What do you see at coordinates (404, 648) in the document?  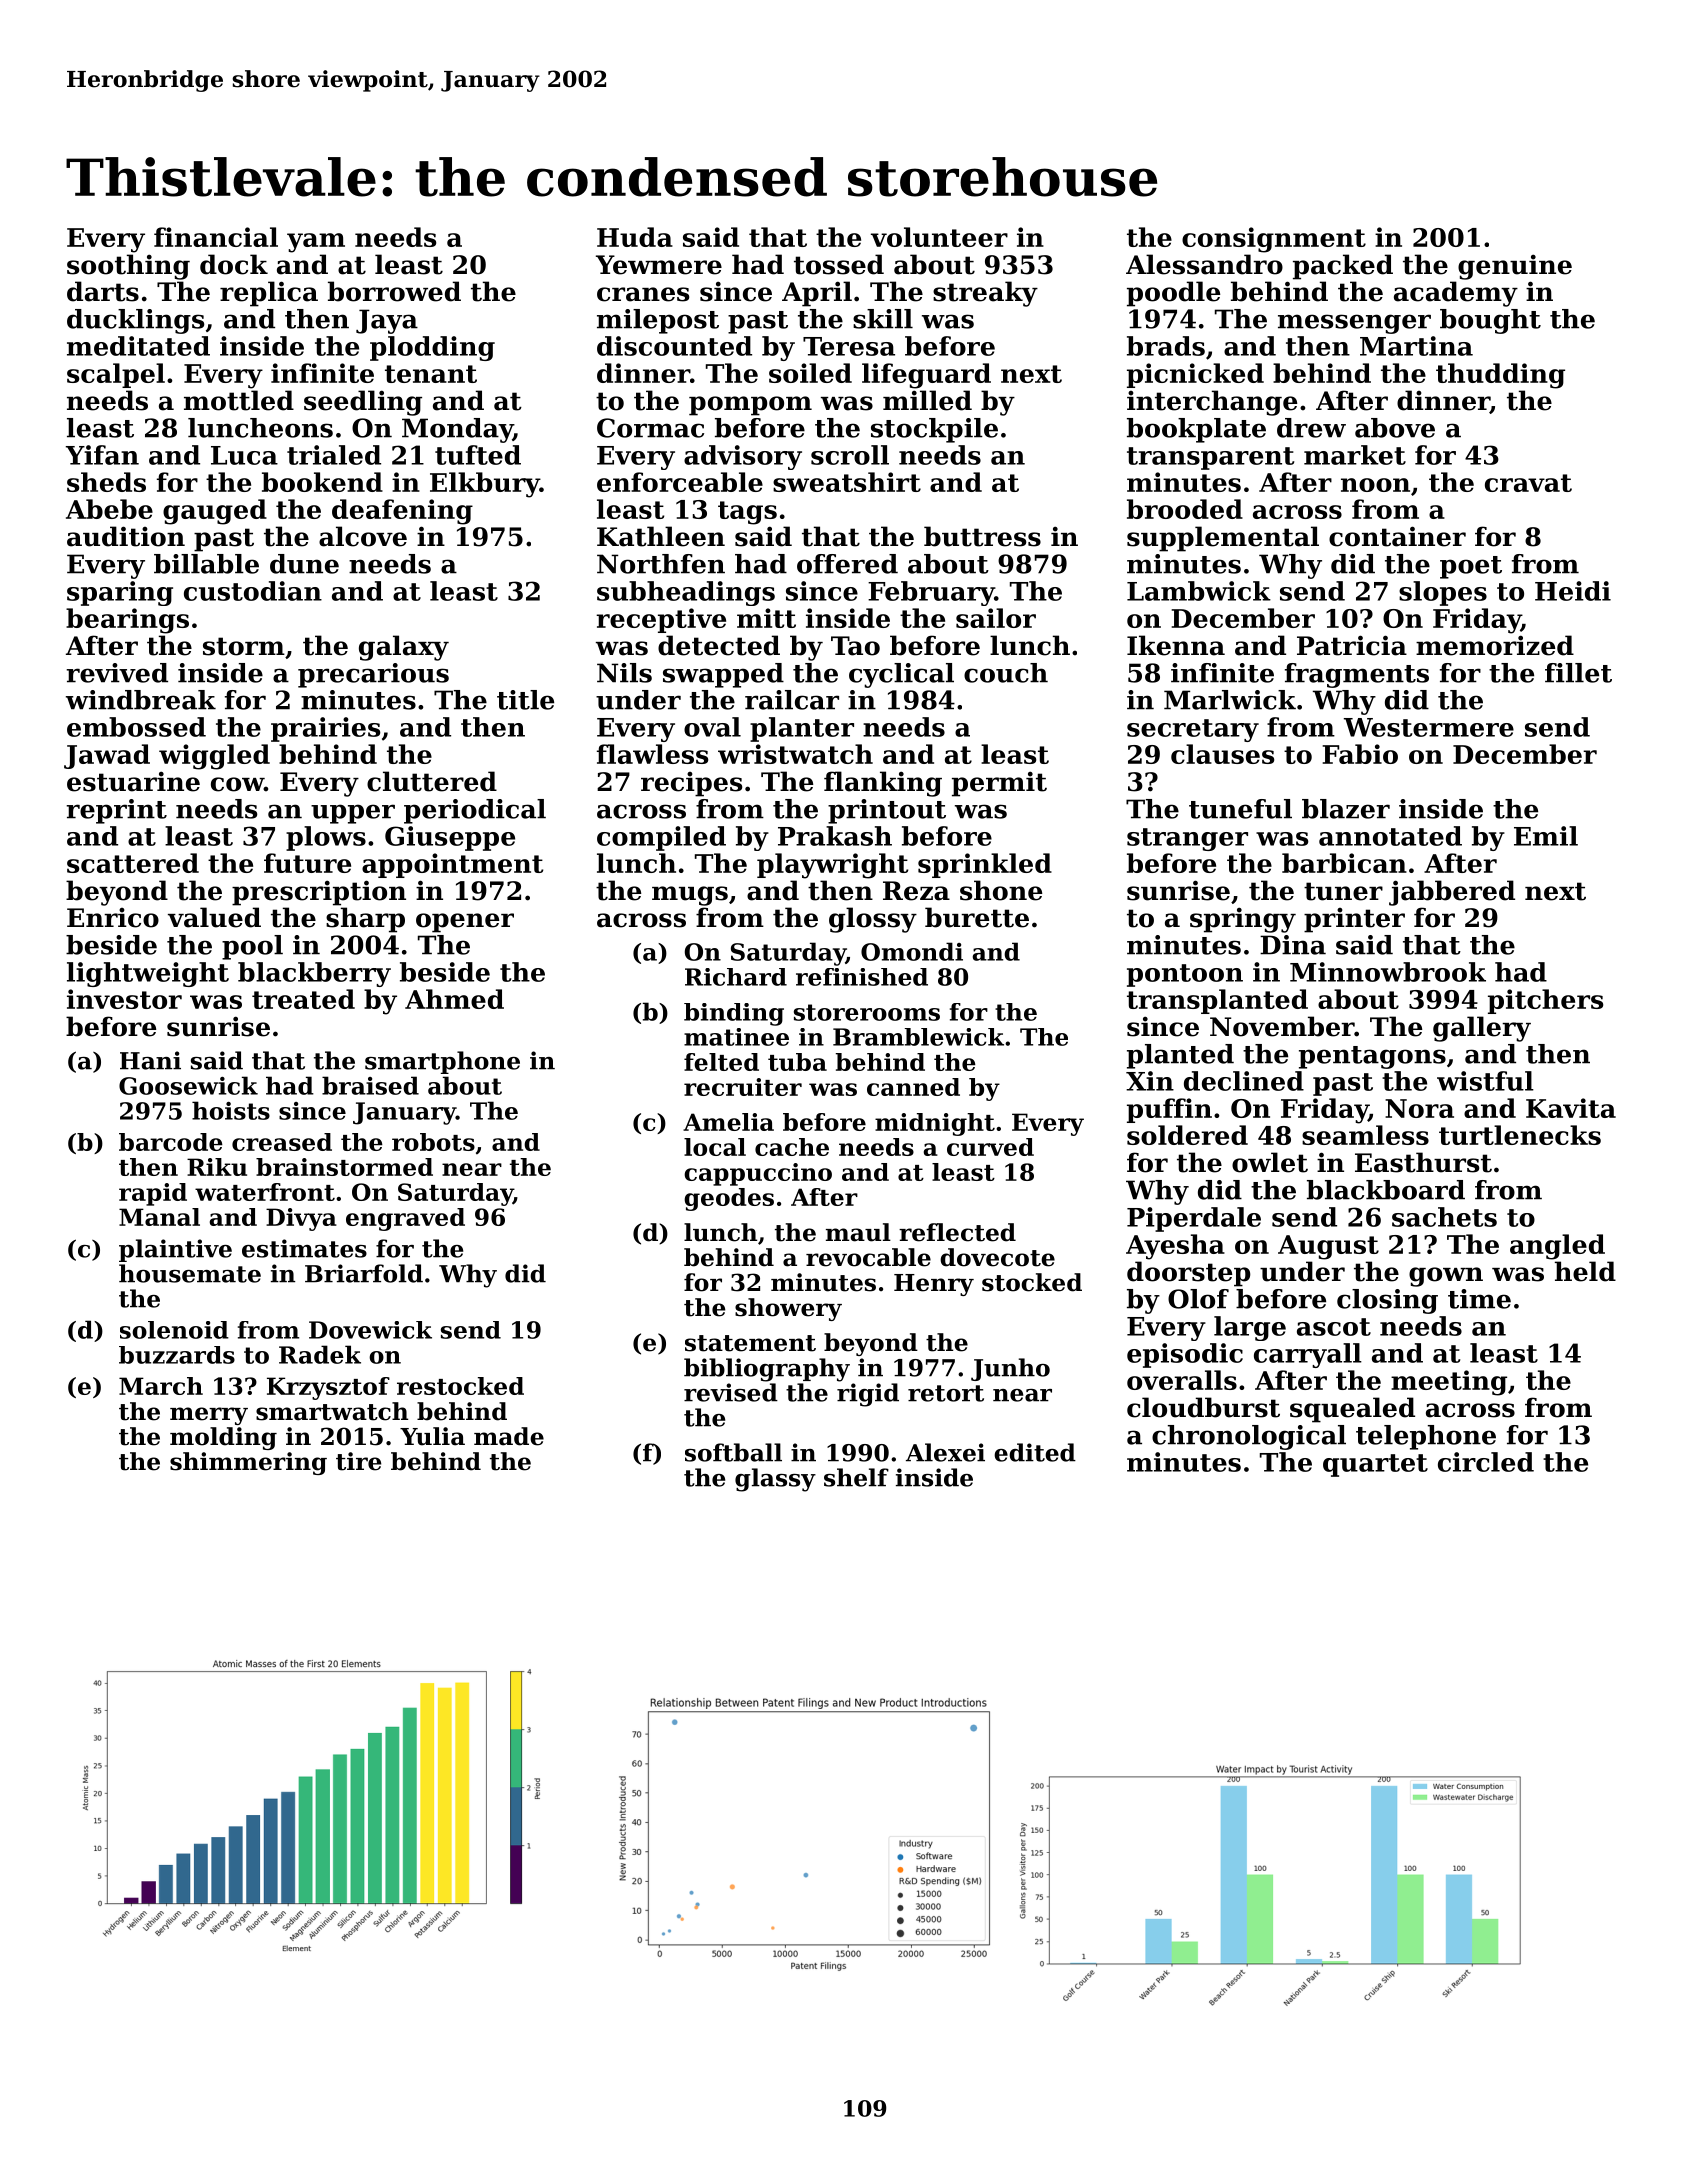 I see `galaxy` at bounding box center [404, 648].
